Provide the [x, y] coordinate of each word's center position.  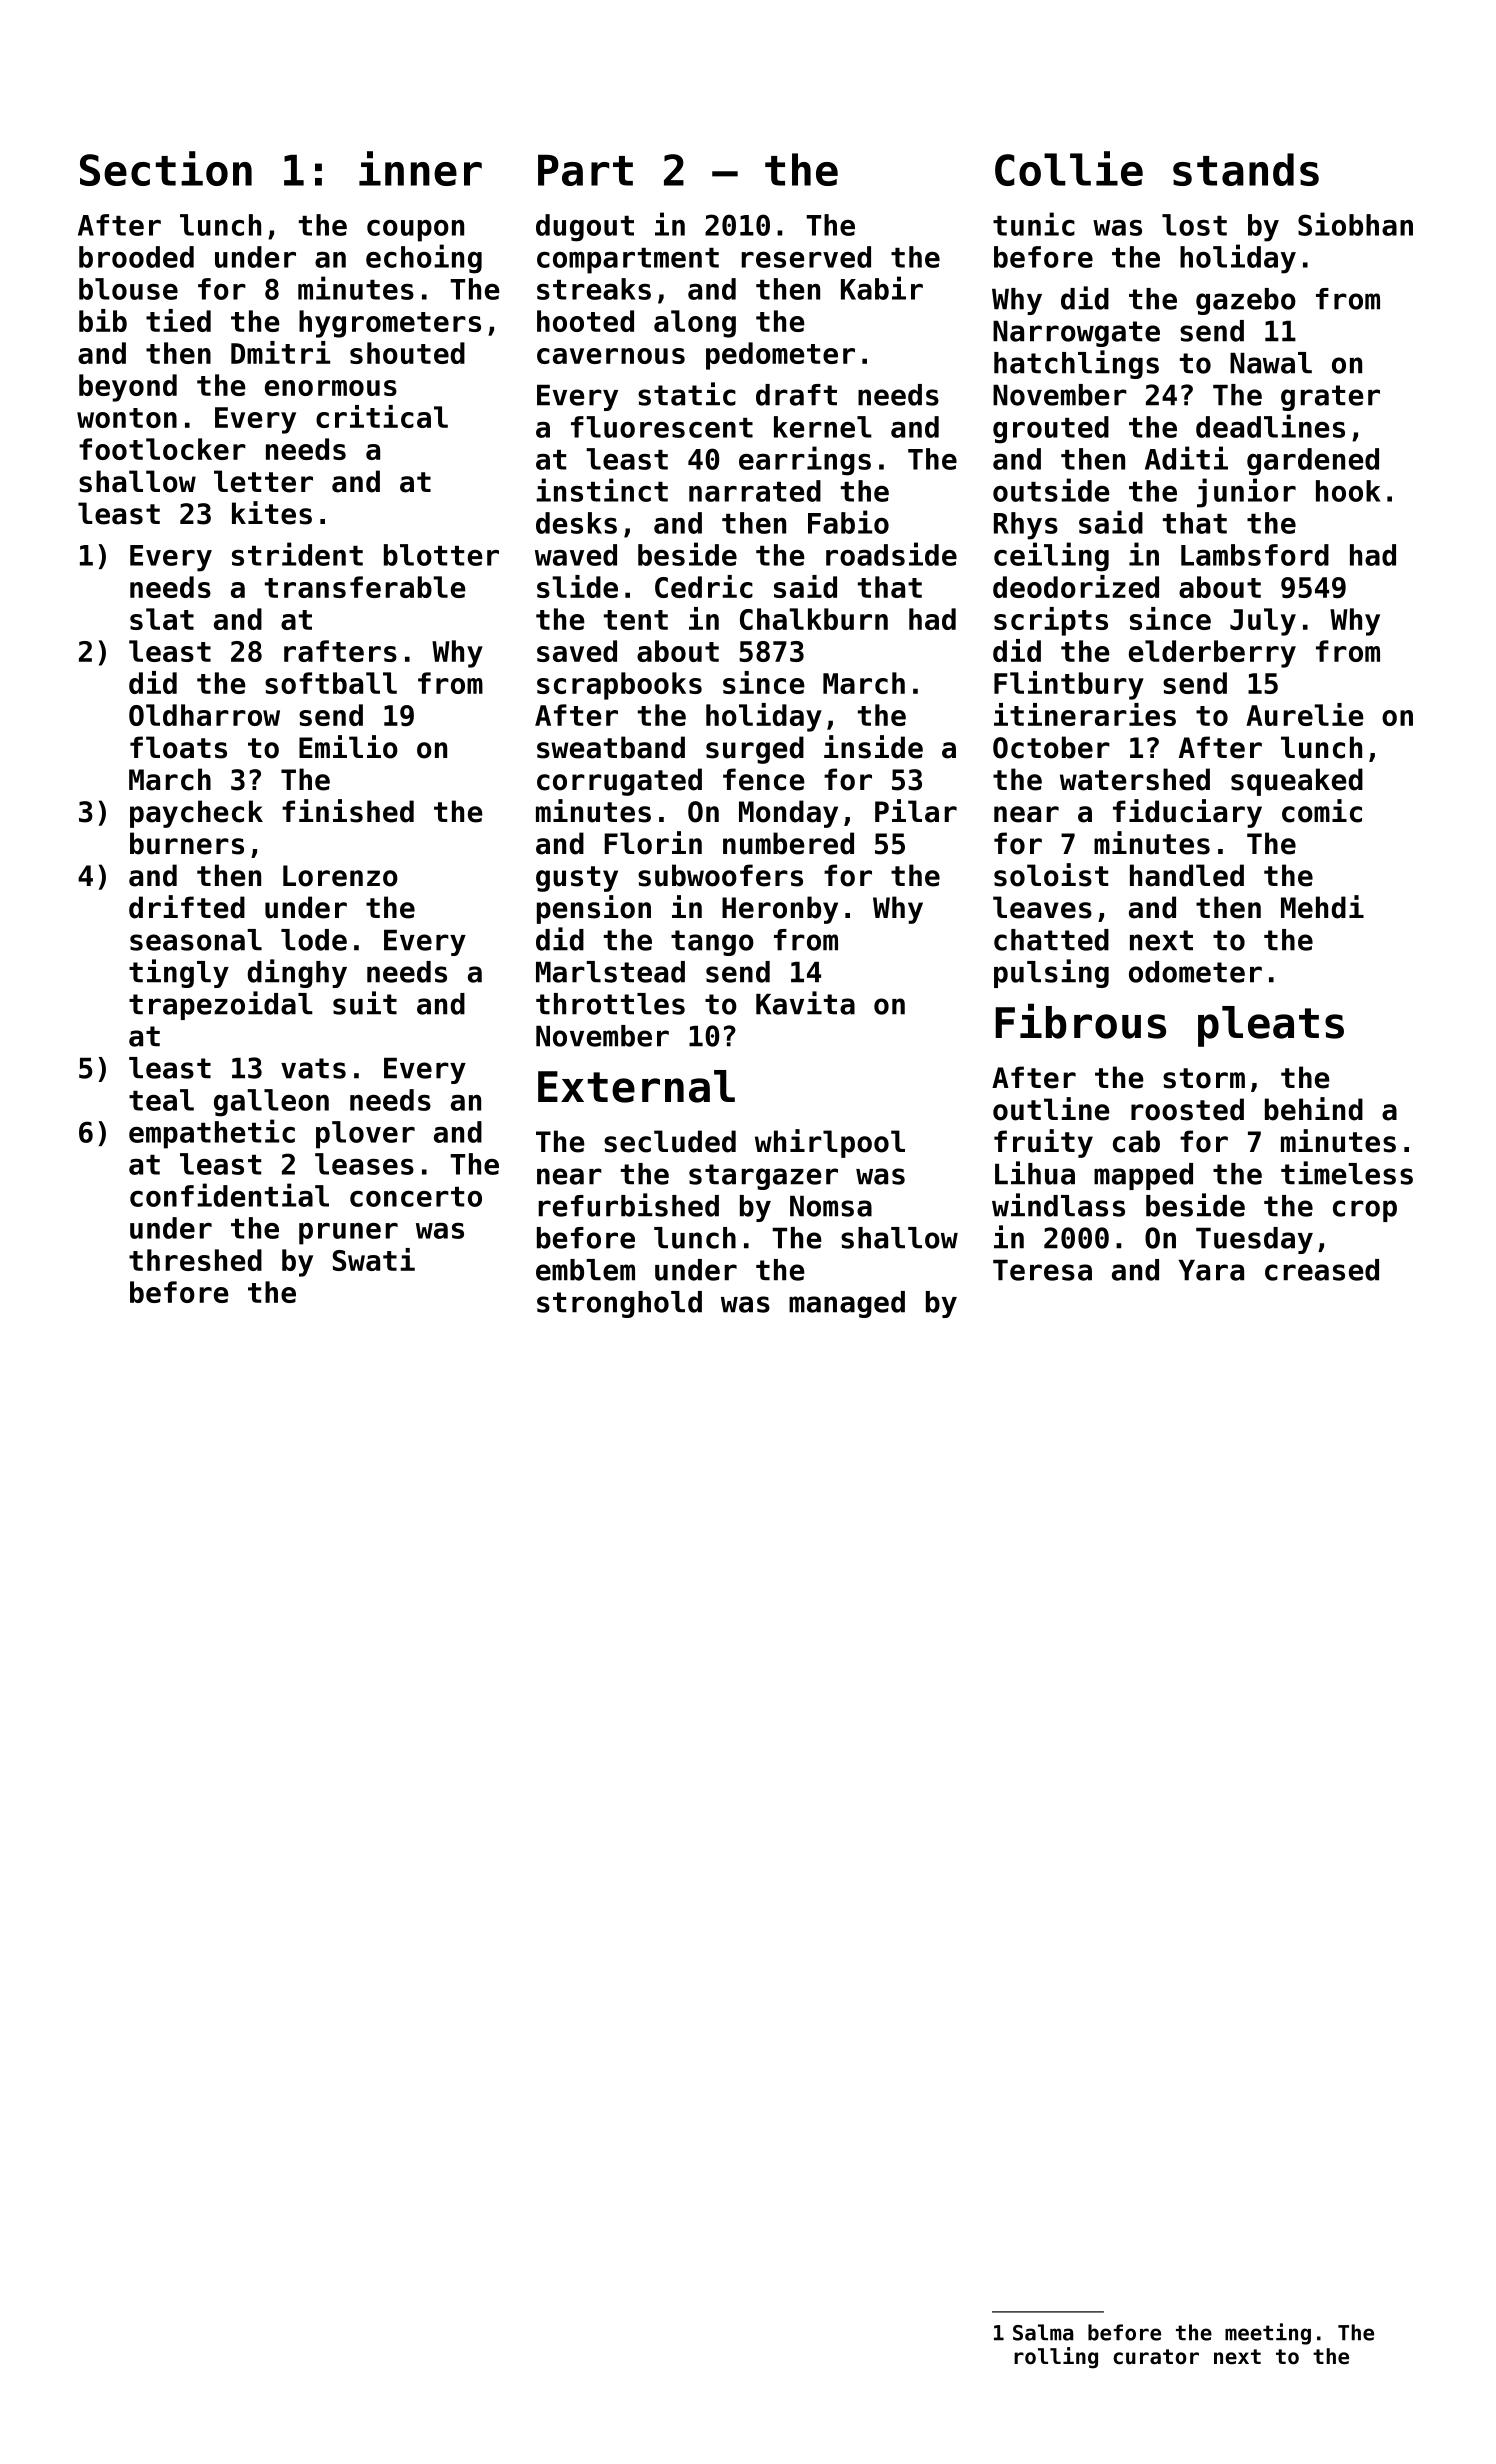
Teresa [1042, 1270]
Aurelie [1305, 714]
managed [847, 1304]
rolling [1056, 2358]
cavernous [611, 356]
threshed [195, 1260]
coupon [415, 231]
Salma [1043, 2332]
